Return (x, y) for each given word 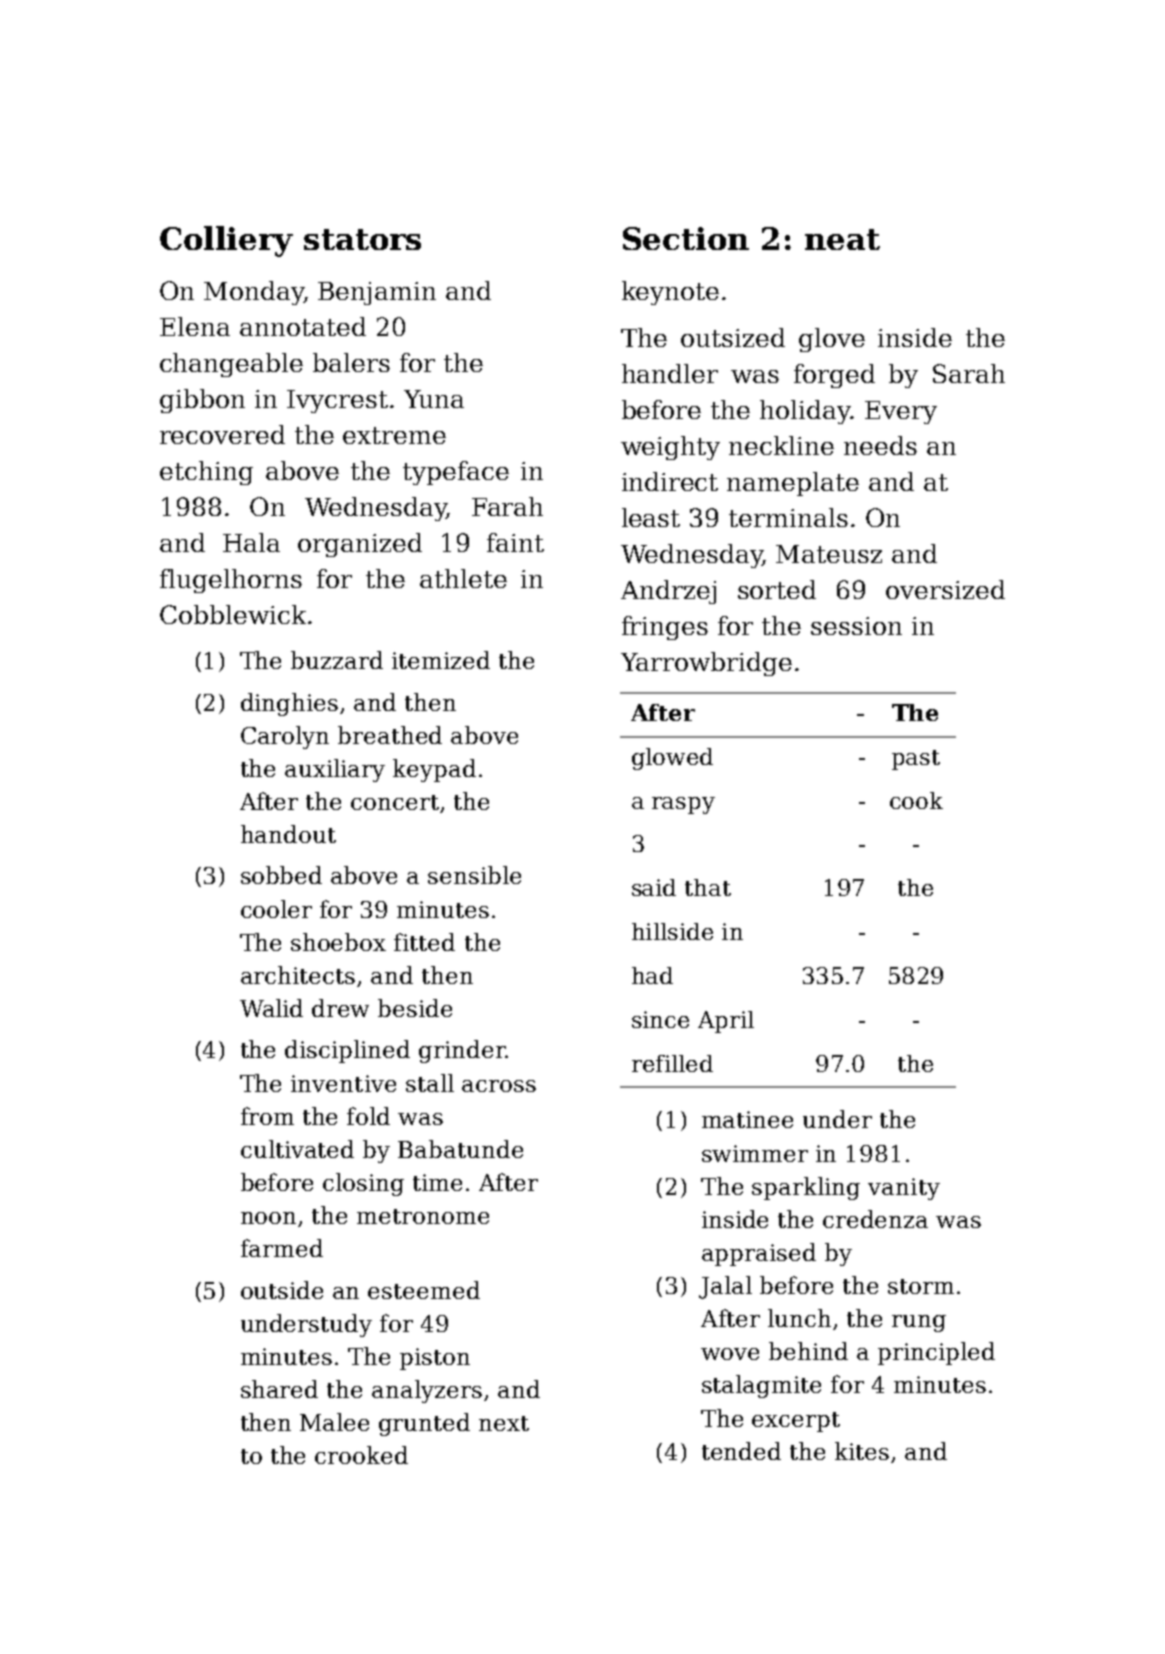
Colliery (226, 241)
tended (741, 1451)
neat (842, 239)
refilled (672, 1063)
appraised (759, 1254)
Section (686, 238)
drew (340, 1008)
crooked (361, 1455)
